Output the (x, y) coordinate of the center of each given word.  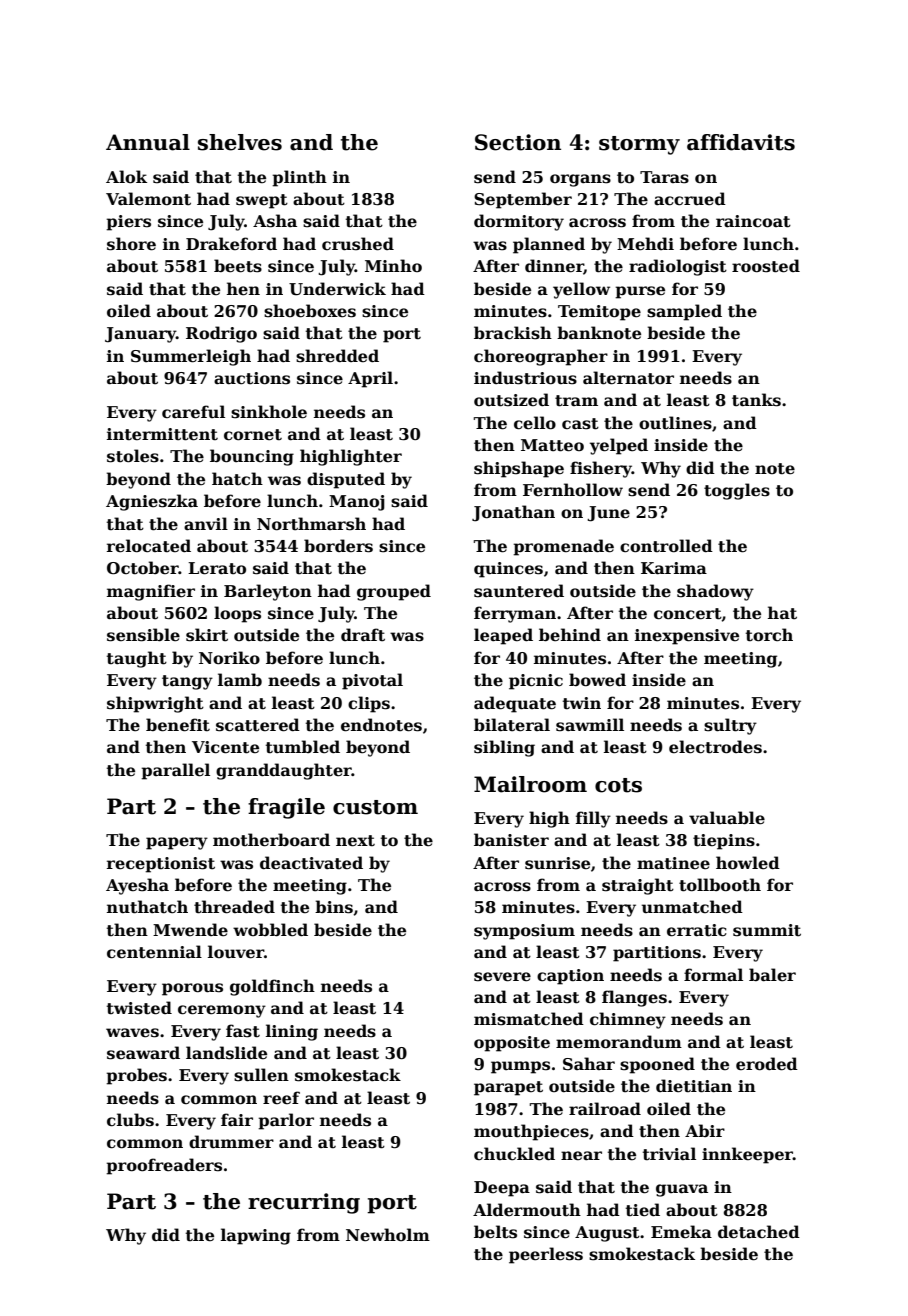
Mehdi (645, 244)
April (370, 379)
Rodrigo (221, 334)
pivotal (372, 681)
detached (759, 1232)
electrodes (715, 747)
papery (177, 843)
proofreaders (164, 1166)
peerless (546, 1255)
